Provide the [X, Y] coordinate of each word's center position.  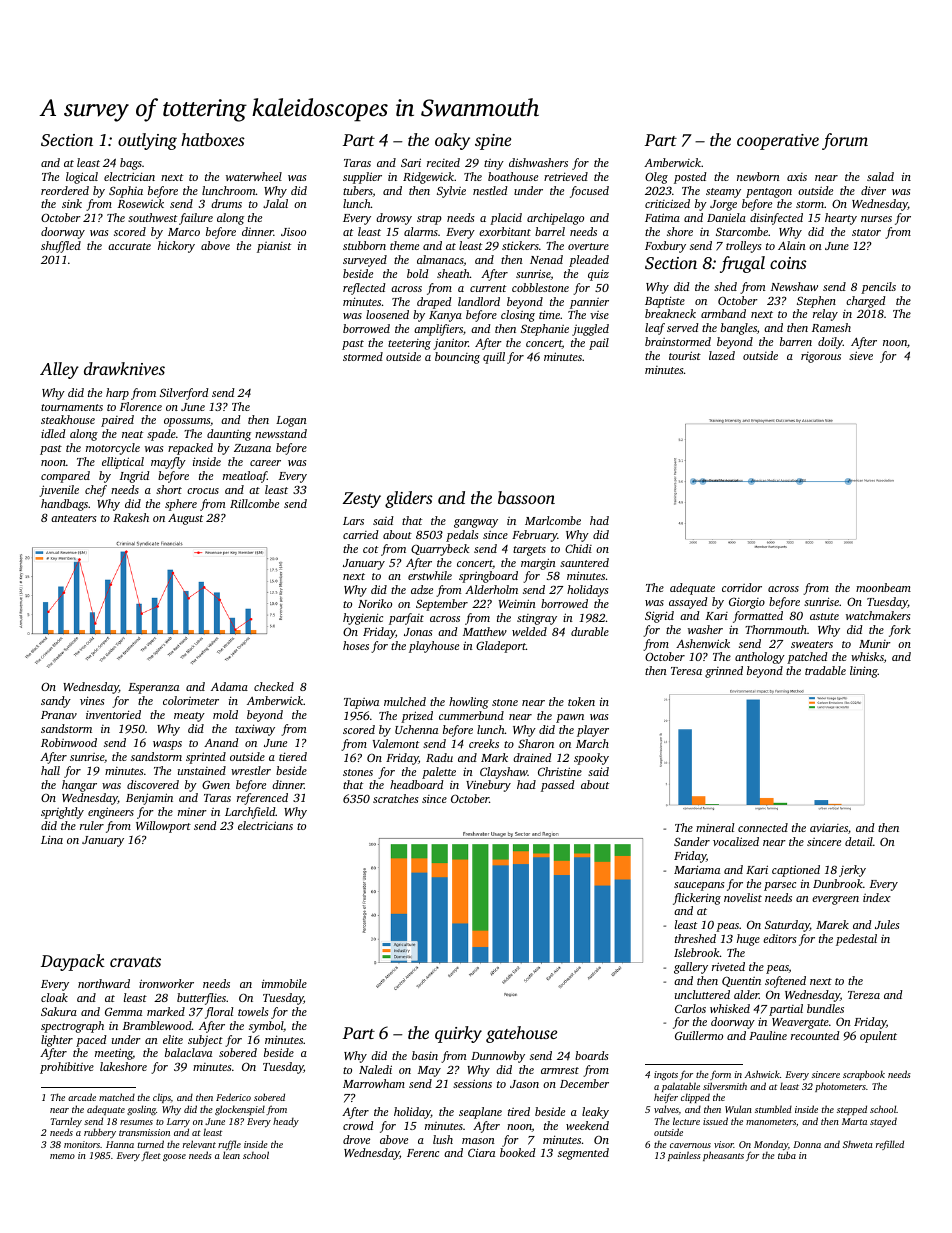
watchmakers [878, 615]
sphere [181, 505]
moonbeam [883, 587]
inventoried [113, 714]
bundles [825, 1008]
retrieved [566, 176]
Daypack [73, 962]
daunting [229, 435]
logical [82, 178]
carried [361, 534]
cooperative [778, 142]
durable [590, 631]
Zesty [362, 500]
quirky [458, 1034]
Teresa [686, 671]
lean [231, 1155]
